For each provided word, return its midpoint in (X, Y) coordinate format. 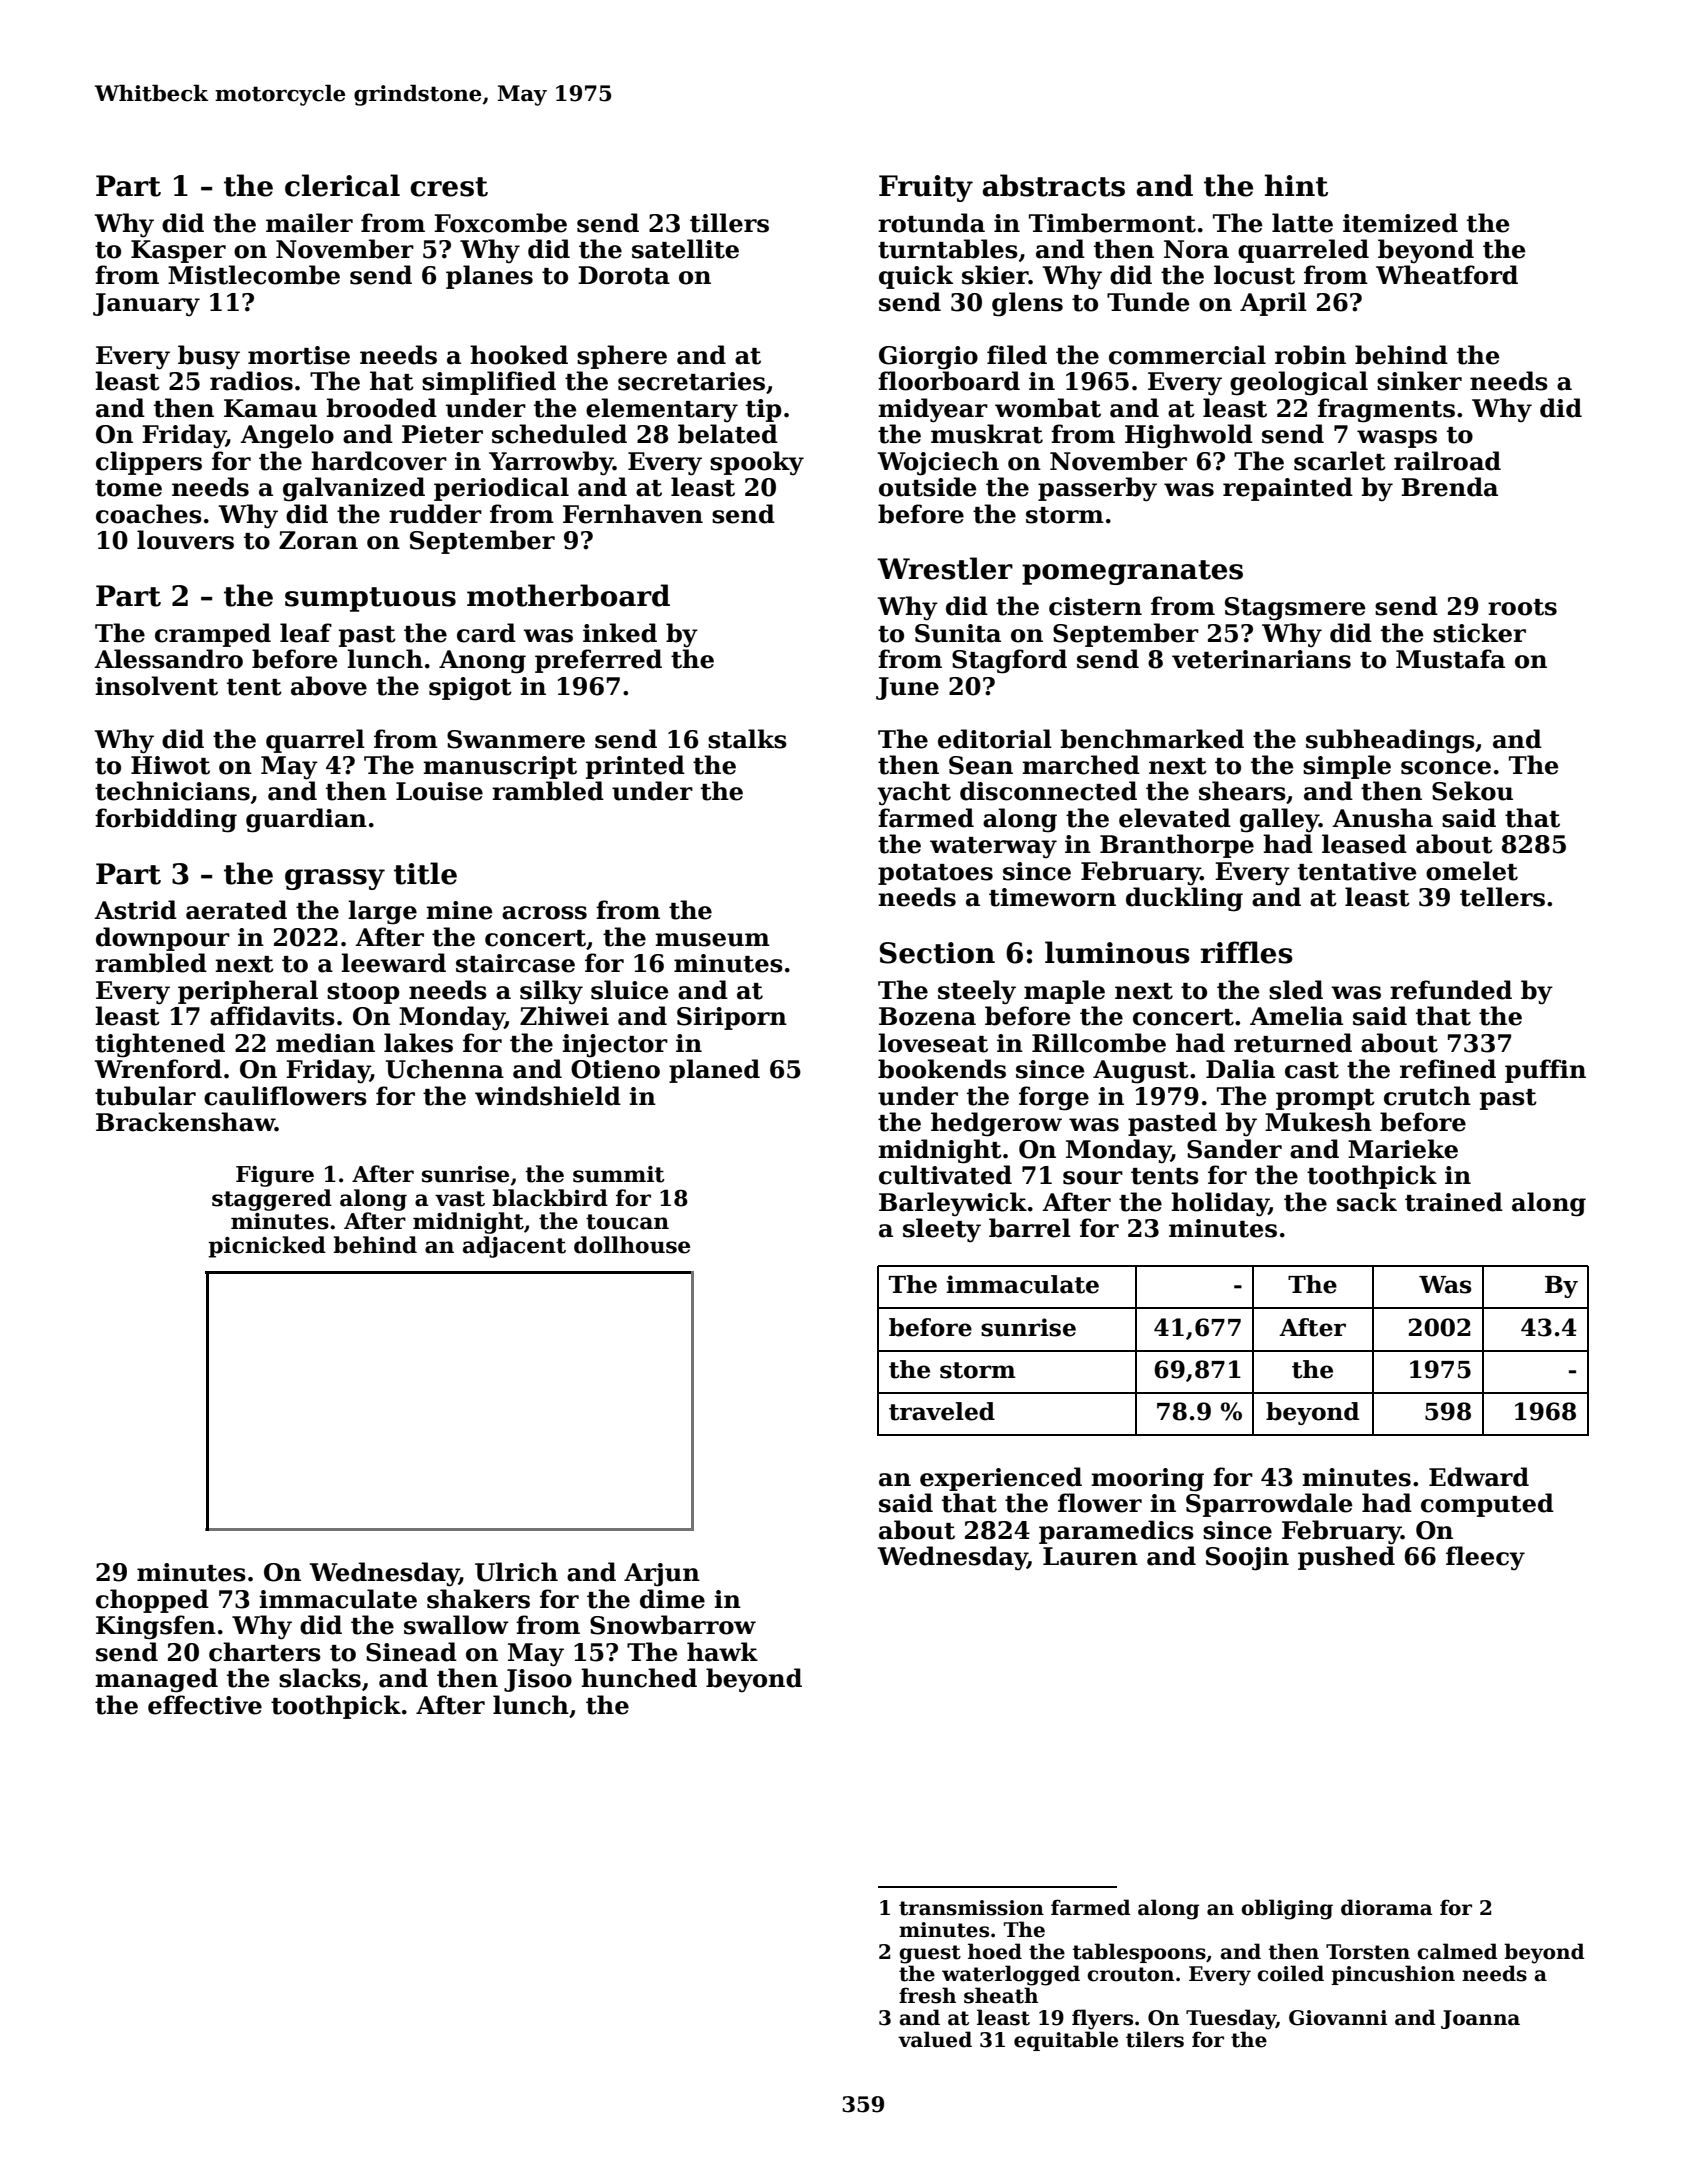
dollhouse (632, 1245)
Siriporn (732, 1018)
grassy (335, 879)
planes (489, 277)
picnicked (267, 1247)
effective (205, 1705)
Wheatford (1447, 275)
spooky (757, 463)
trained (1454, 1202)
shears (1242, 791)
